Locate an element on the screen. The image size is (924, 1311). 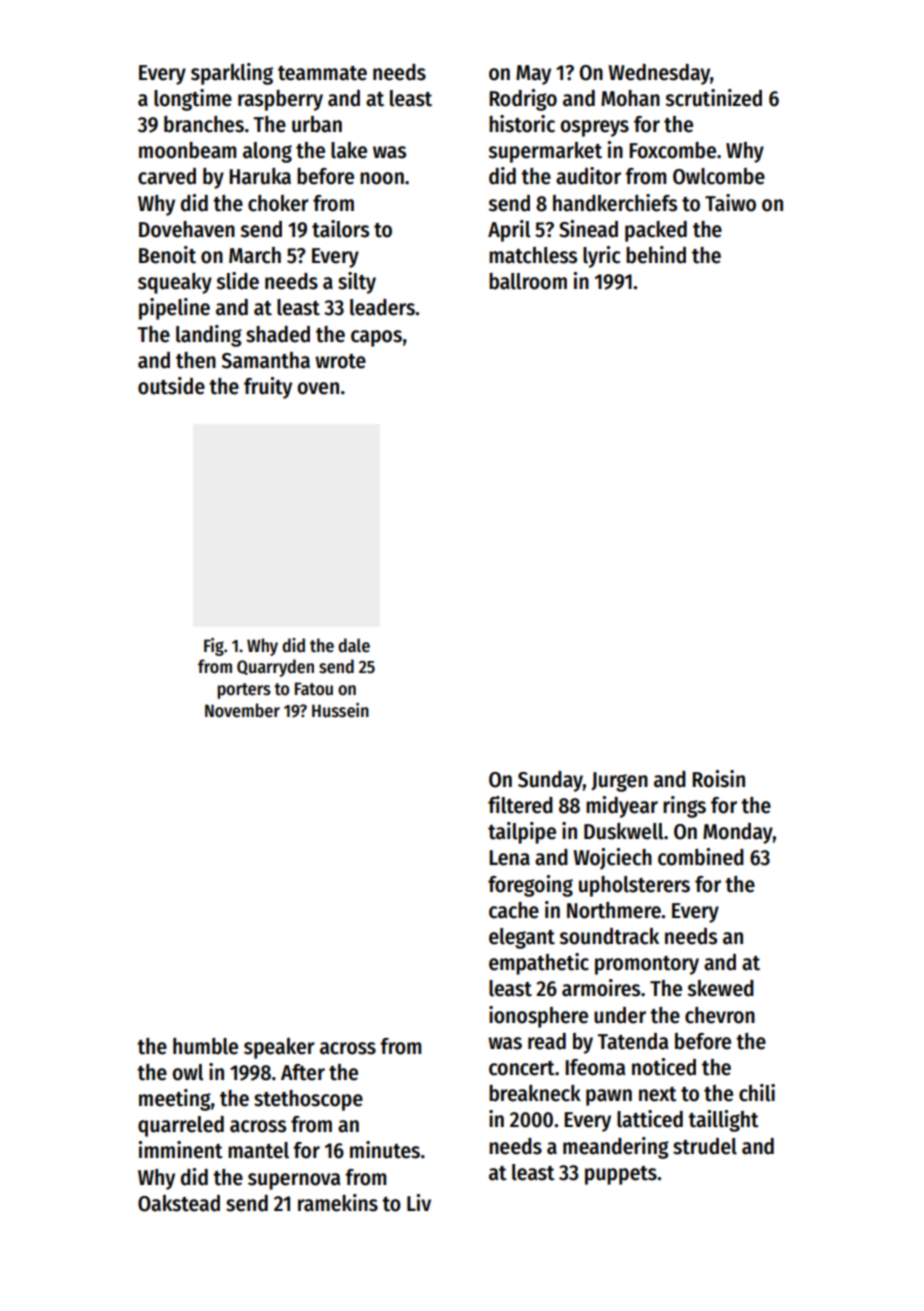
Fig is located at coordinates (214, 647).
